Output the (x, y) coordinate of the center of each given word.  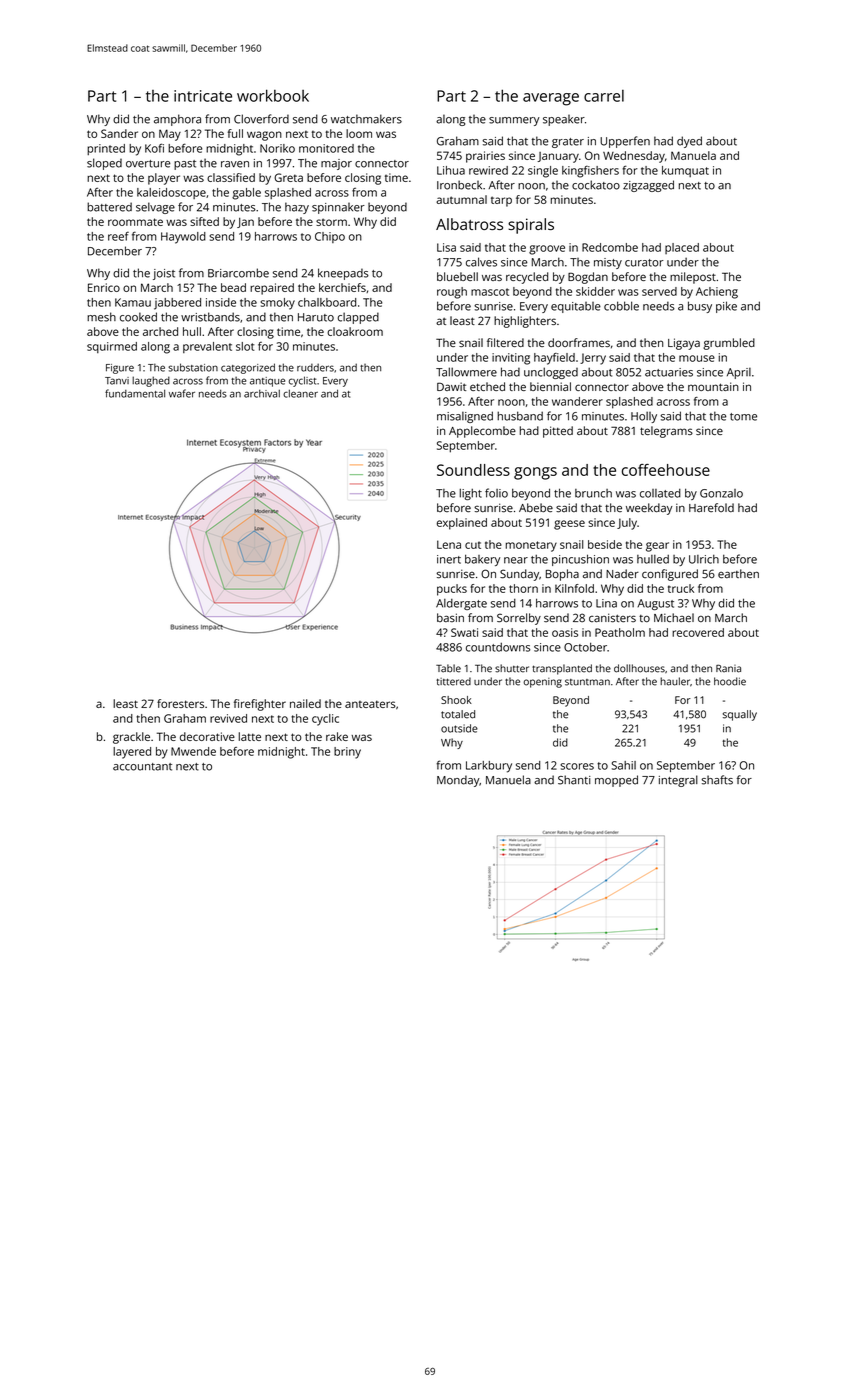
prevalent (207, 347)
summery (514, 121)
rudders (315, 367)
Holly (644, 417)
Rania (728, 669)
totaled (458, 714)
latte (250, 736)
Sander (119, 133)
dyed (689, 142)
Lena (449, 544)
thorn (523, 588)
